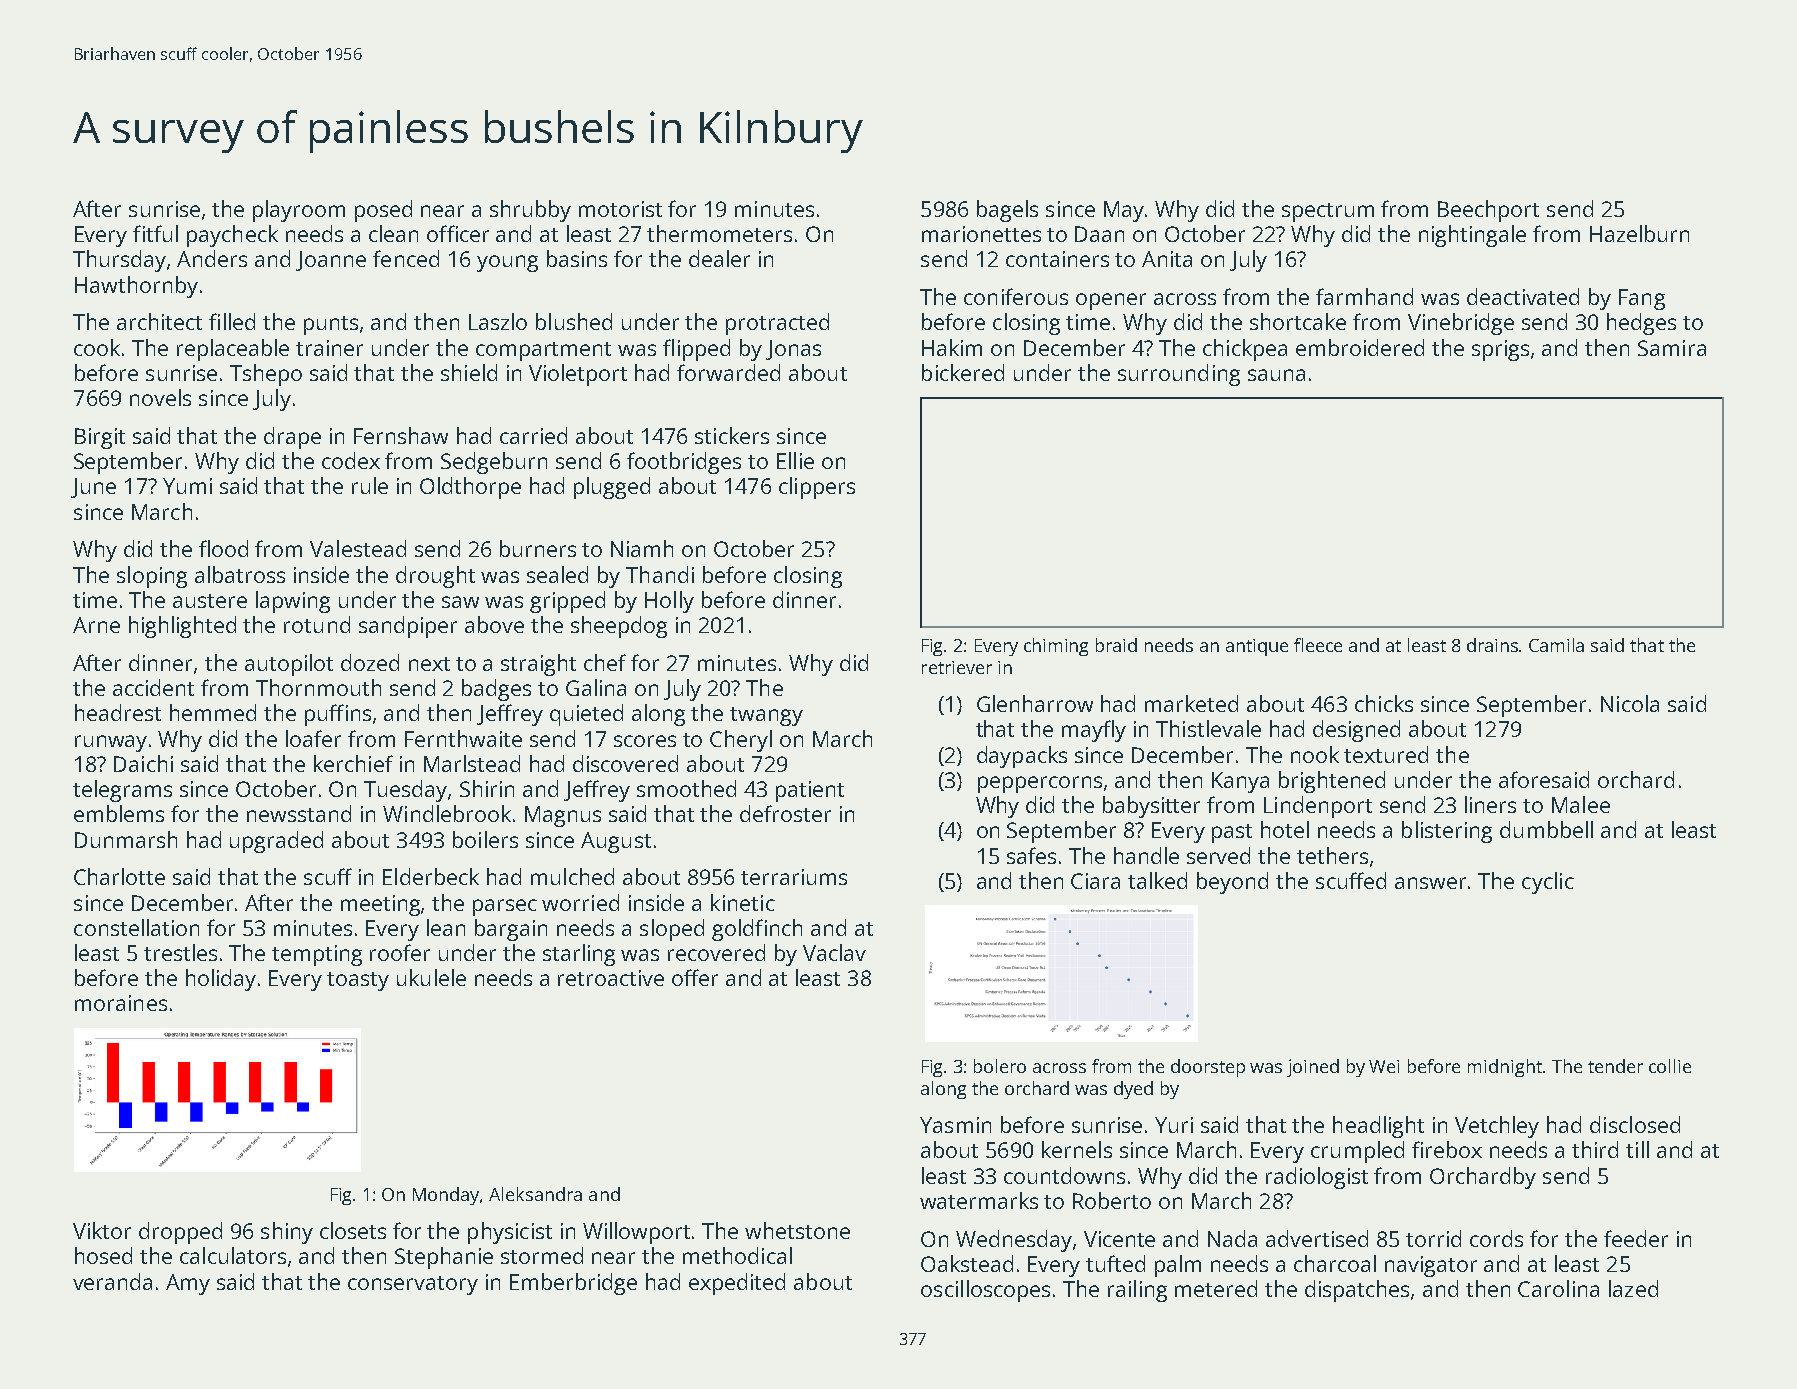  Describe the element at coordinates (981, 234) in the page. I see `marionettes` at that location.
